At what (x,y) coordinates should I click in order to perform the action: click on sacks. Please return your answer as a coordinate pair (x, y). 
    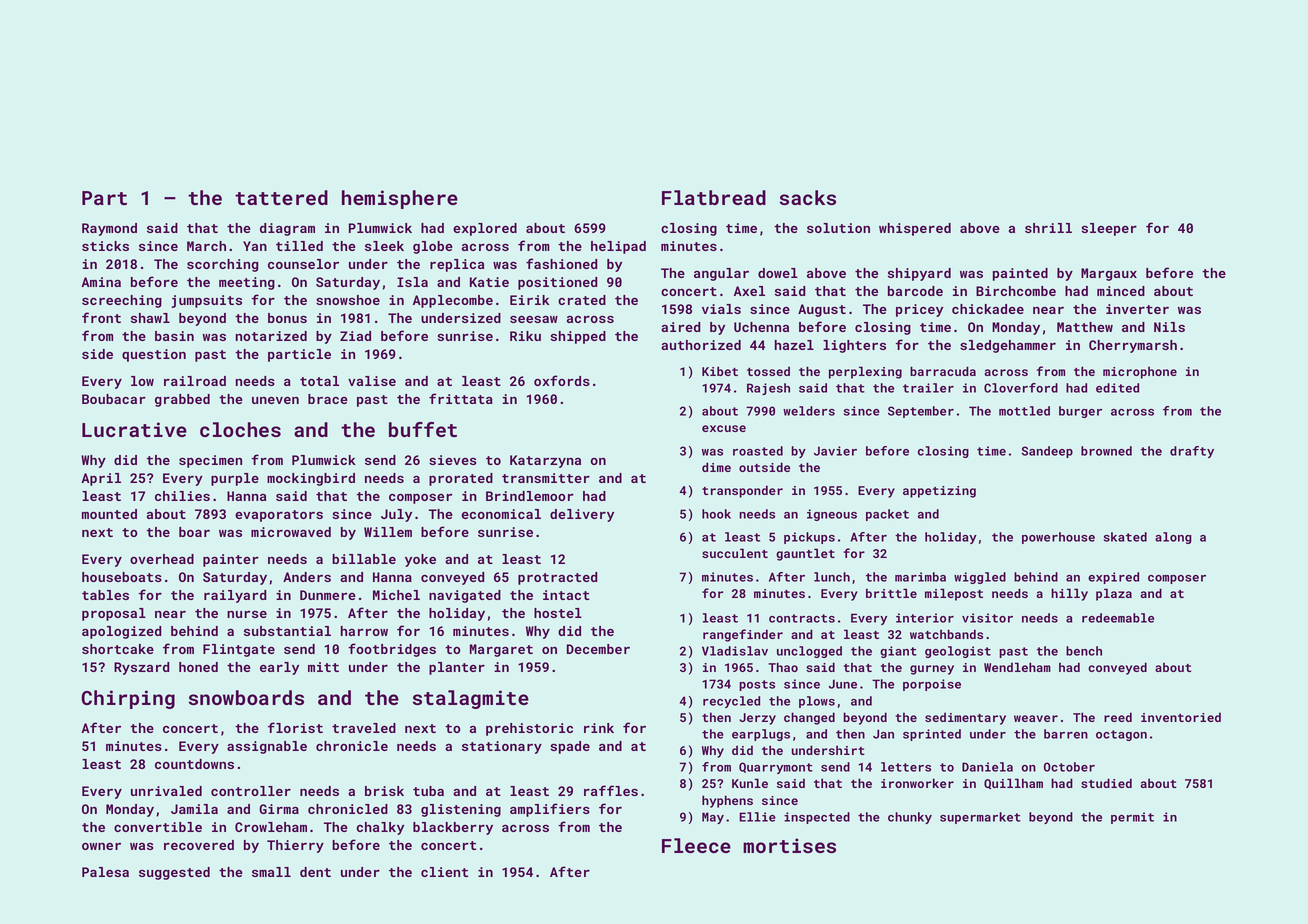
    Looking at the image, I should click on (808, 197).
